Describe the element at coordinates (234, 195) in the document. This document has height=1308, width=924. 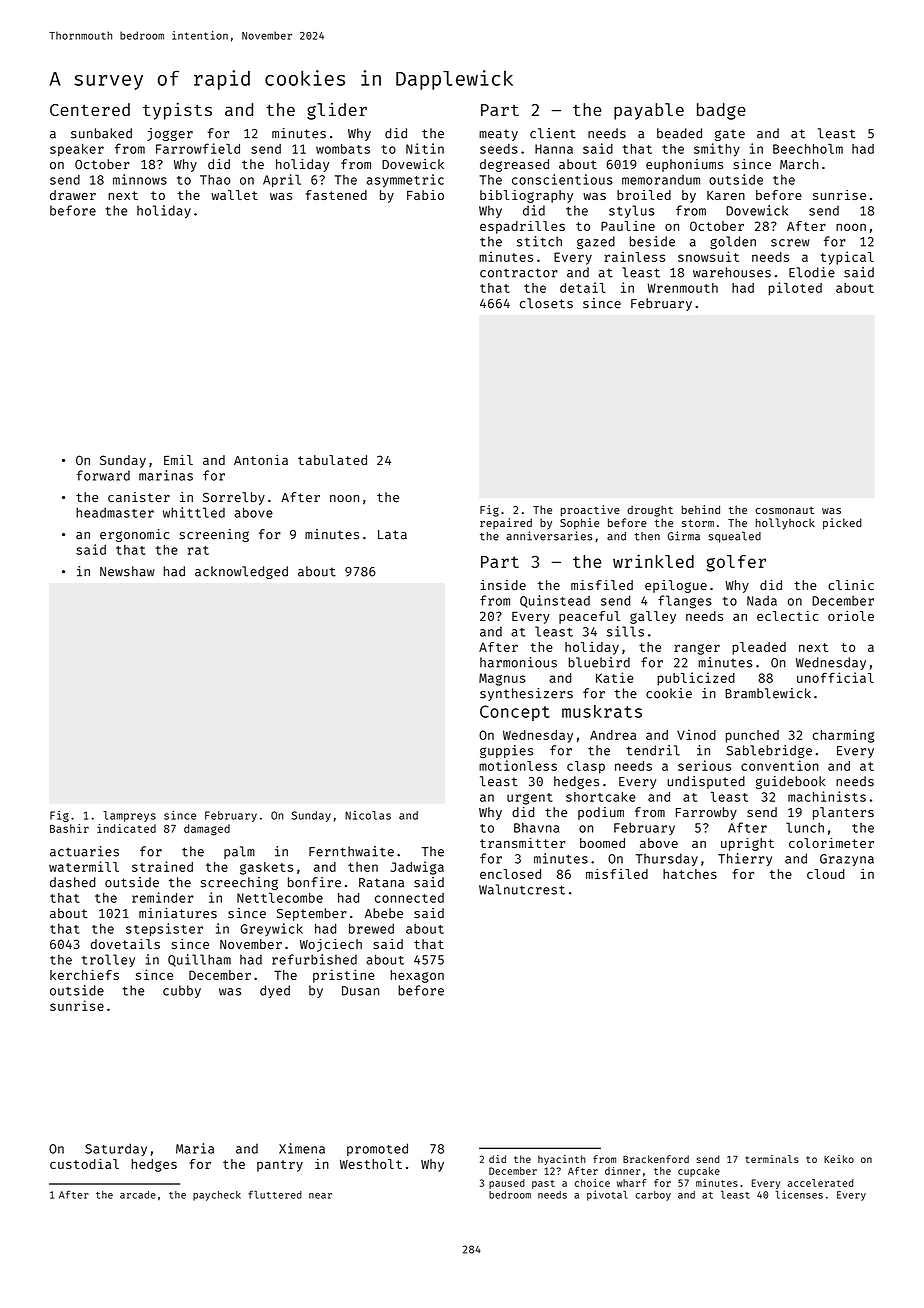
I see `wallet` at that location.
